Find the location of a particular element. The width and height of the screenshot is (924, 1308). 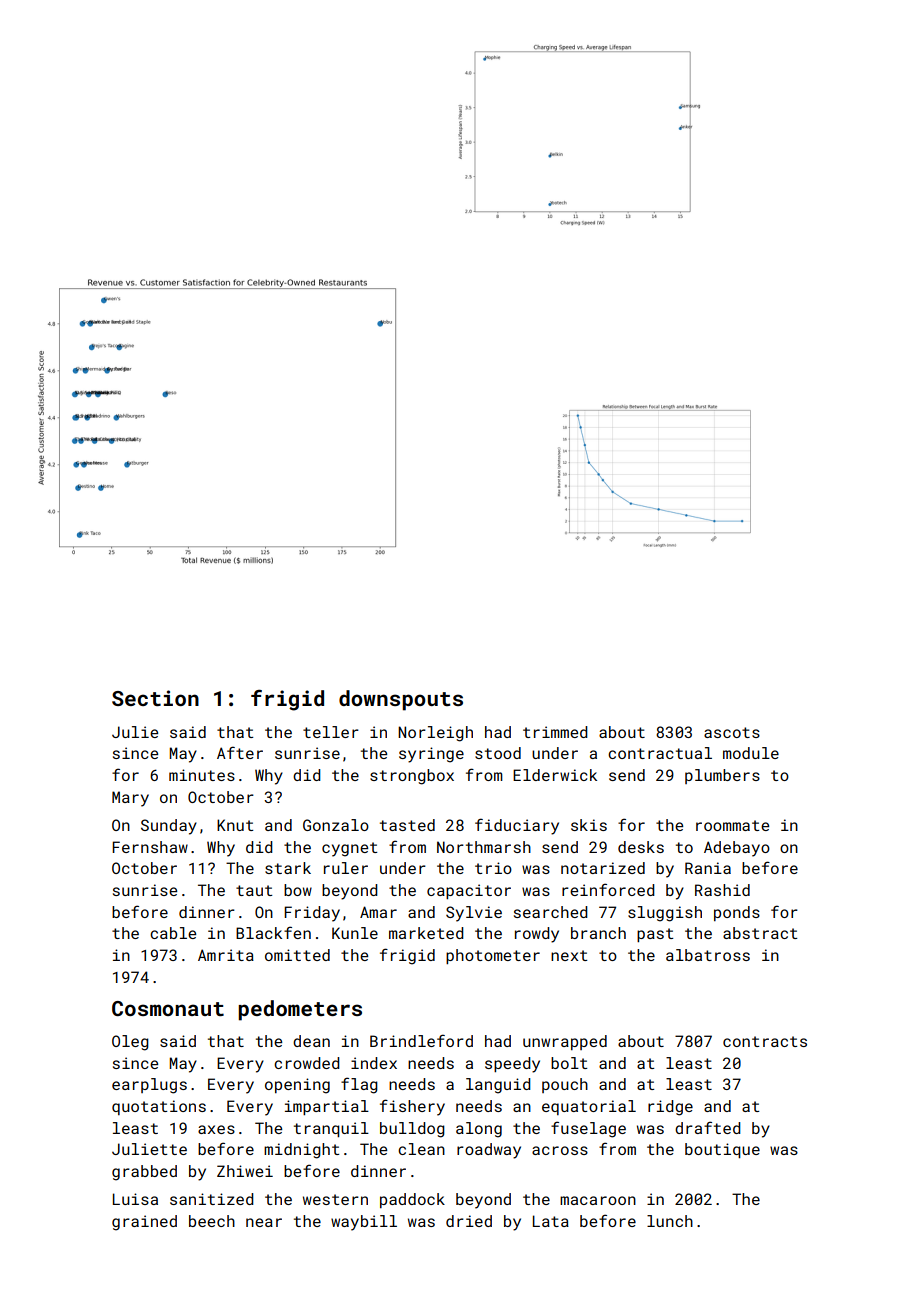

boutique is located at coordinates (722, 1150).
